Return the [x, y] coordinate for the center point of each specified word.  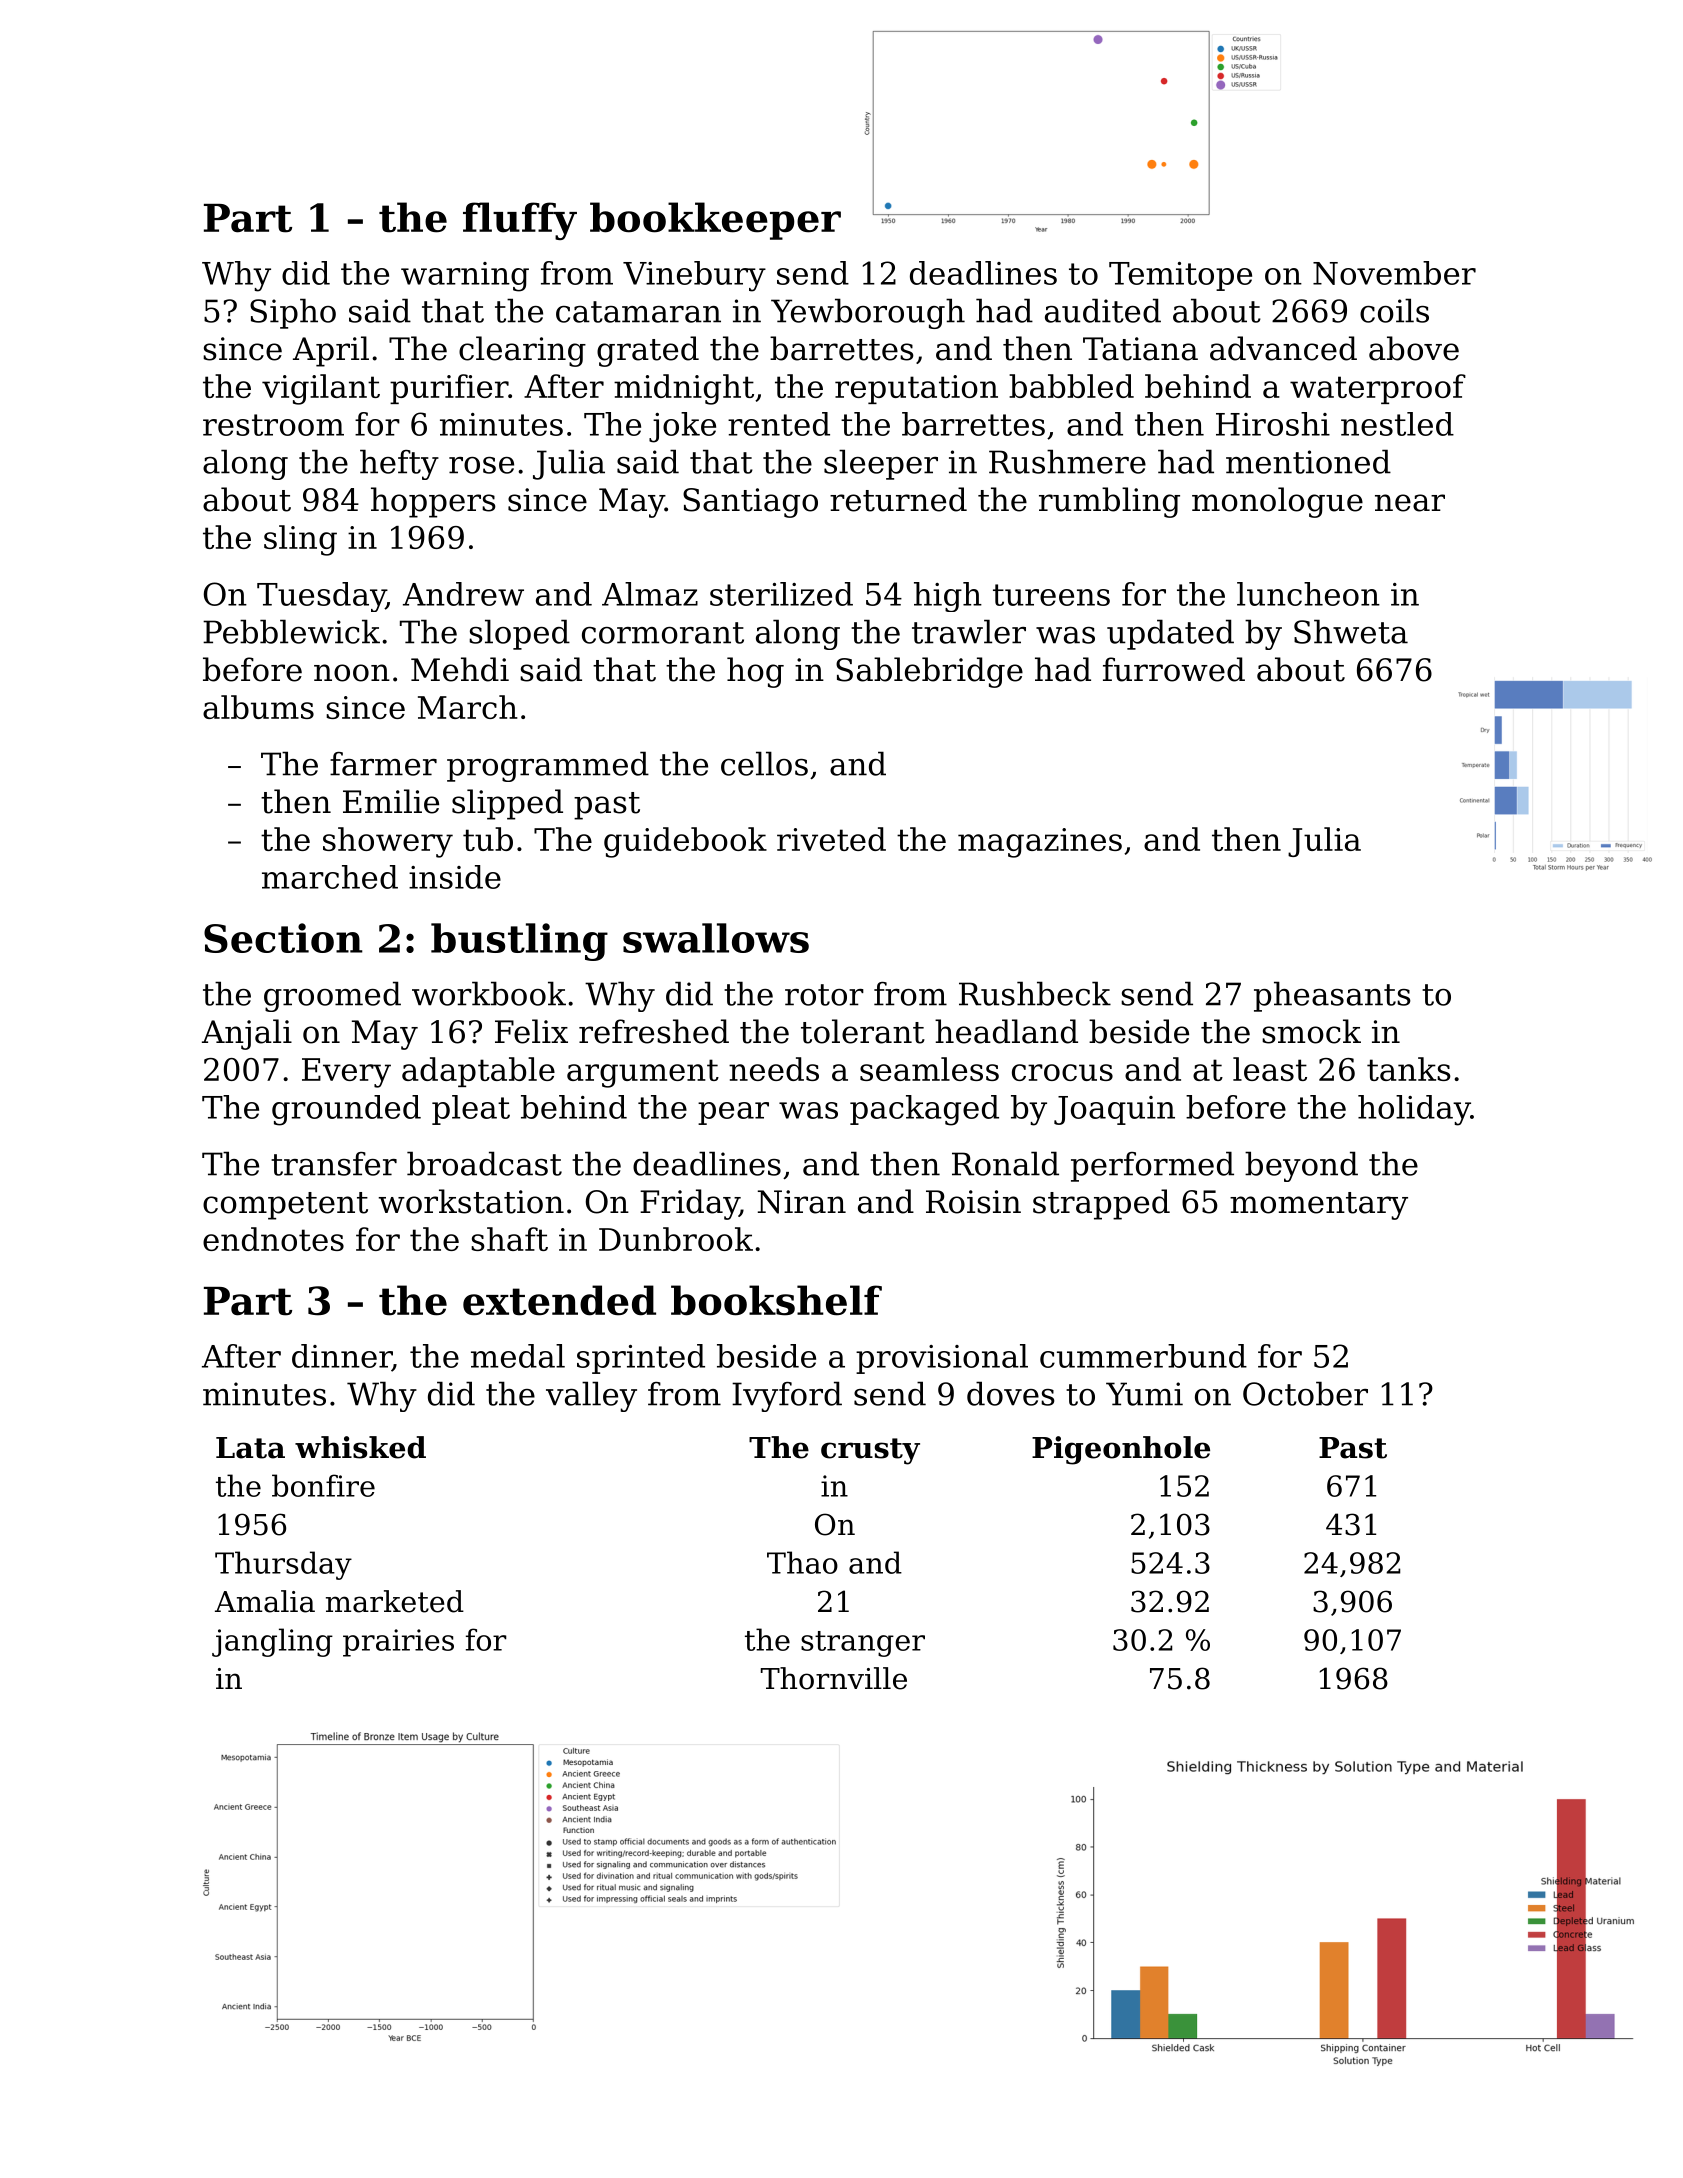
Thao [802, 1562]
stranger [863, 1644]
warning [465, 277]
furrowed [1174, 669]
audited [1103, 310]
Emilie [391, 801]
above [1414, 348]
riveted [831, 839]
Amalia [265, 1601]
